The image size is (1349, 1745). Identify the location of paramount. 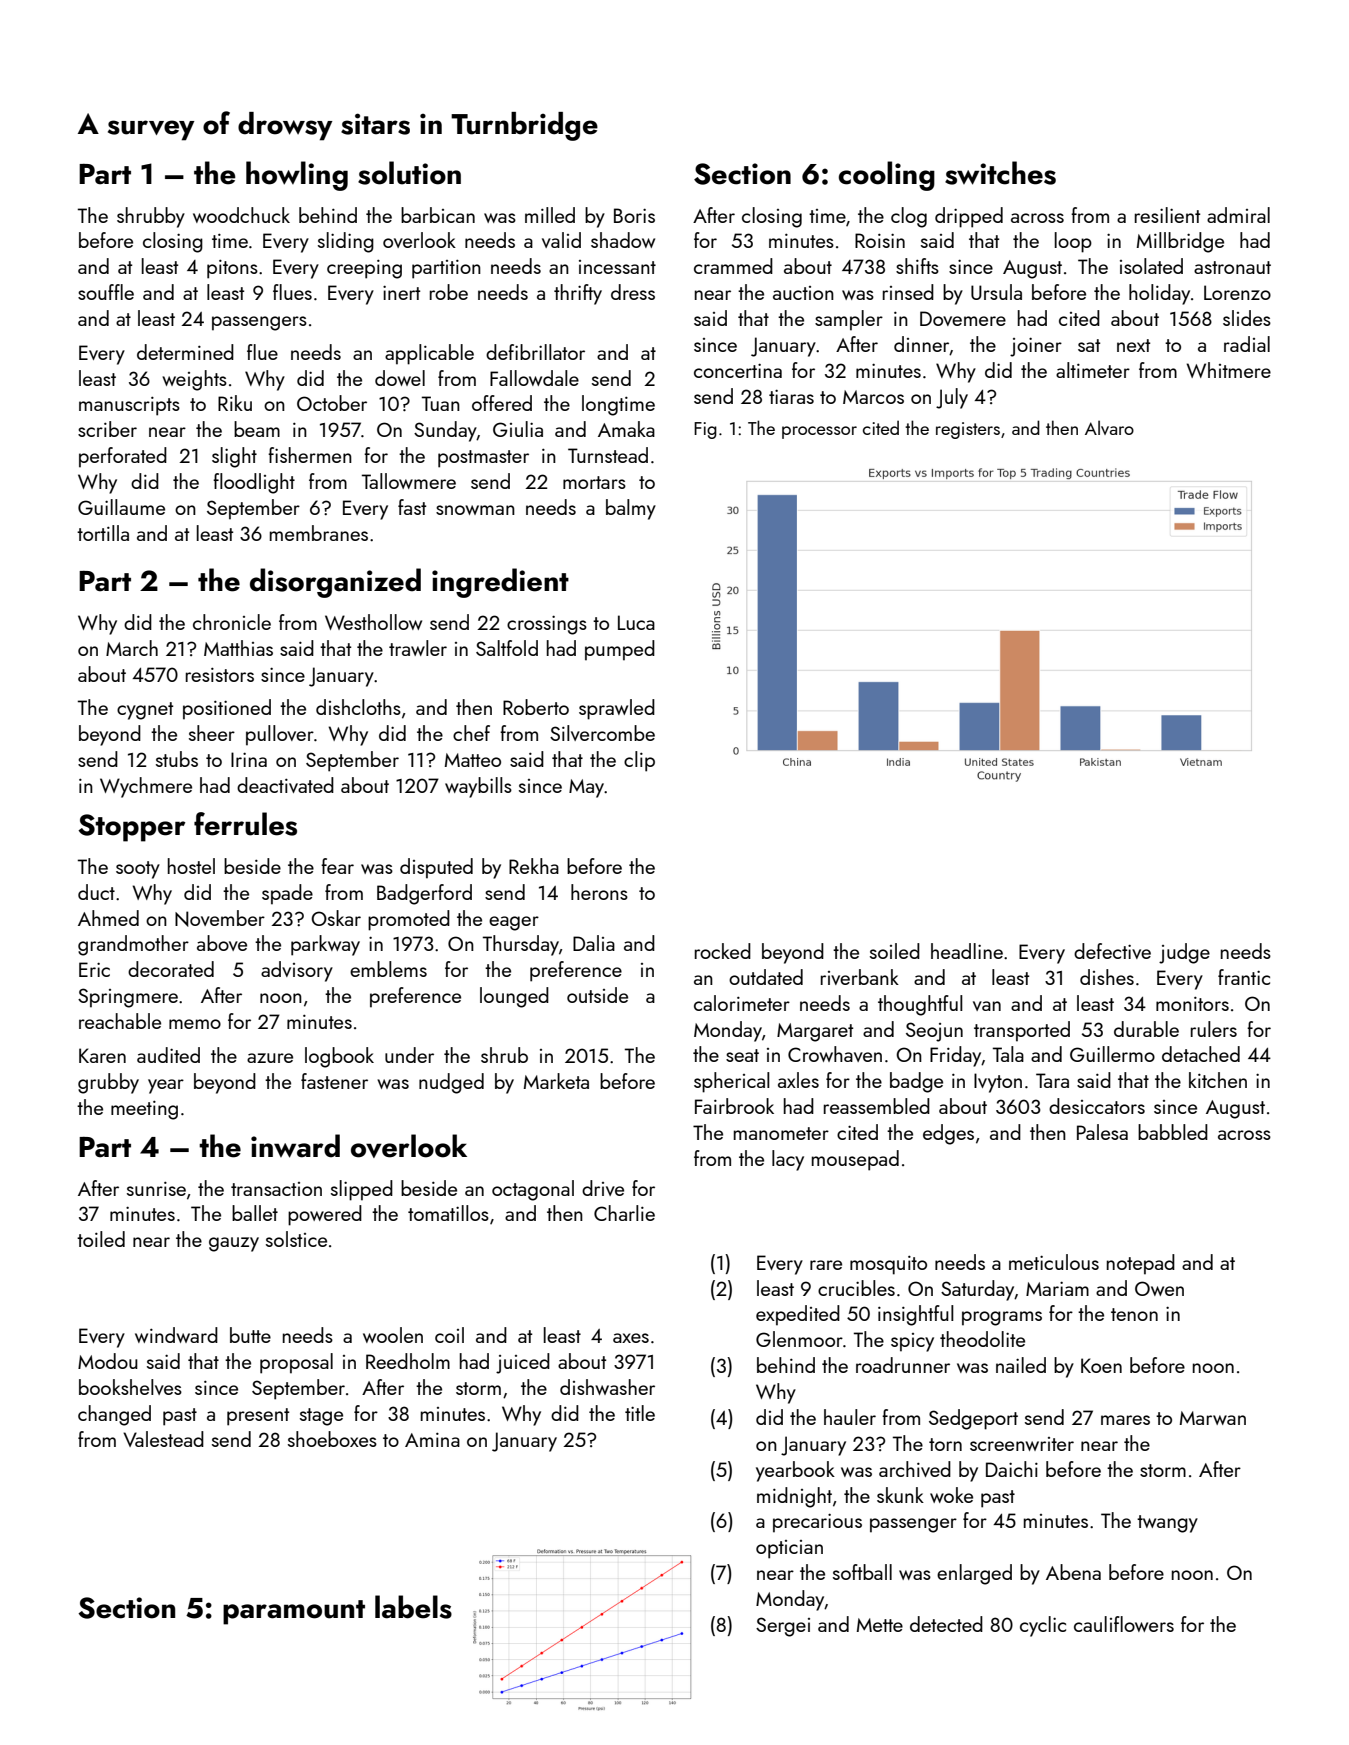
(294, 1612).
